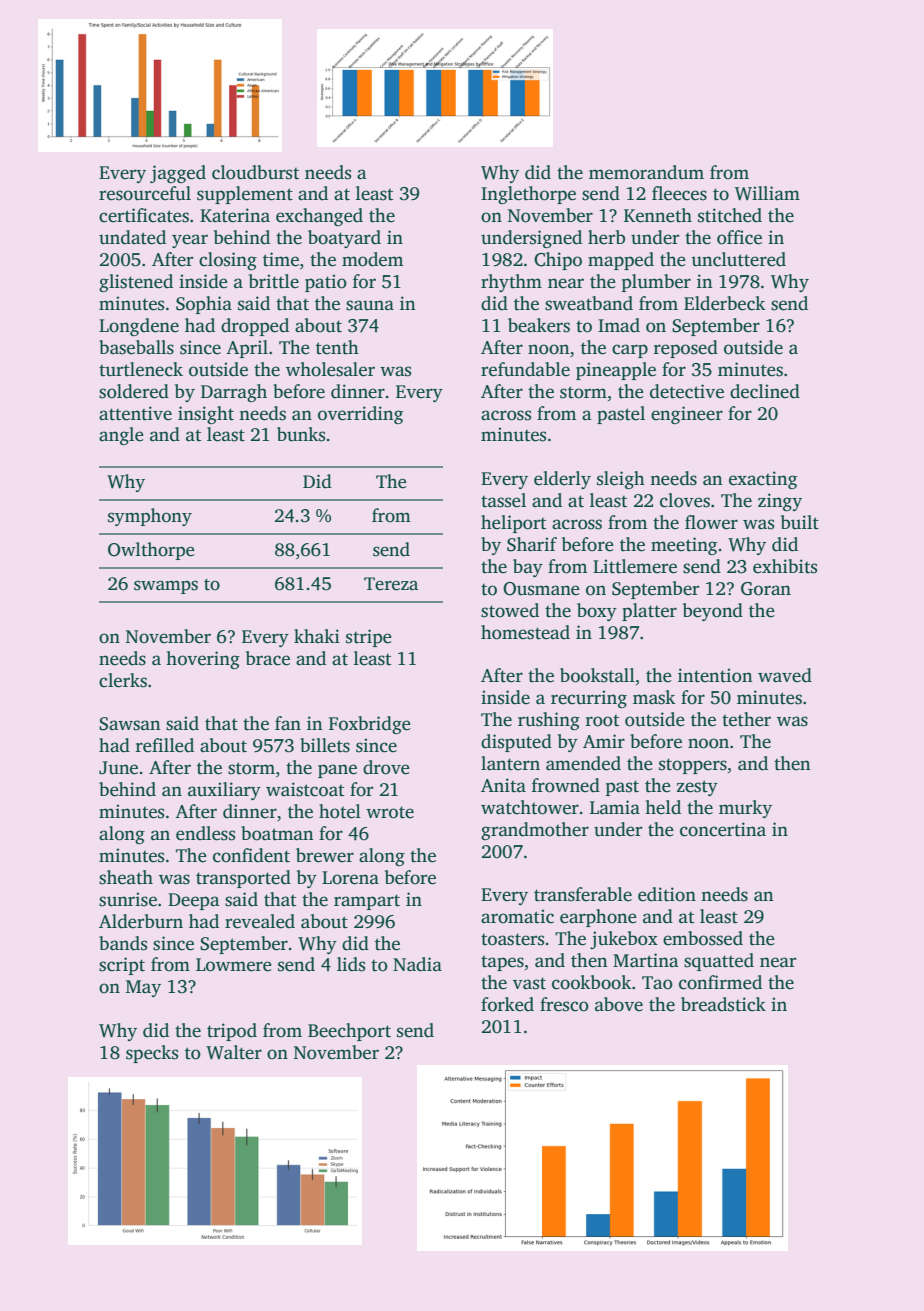 The image size is (924, 1311). What do you see at coordinates (767, 193) in the screenshot?
I see `William` at bounding box center [767, 193].
